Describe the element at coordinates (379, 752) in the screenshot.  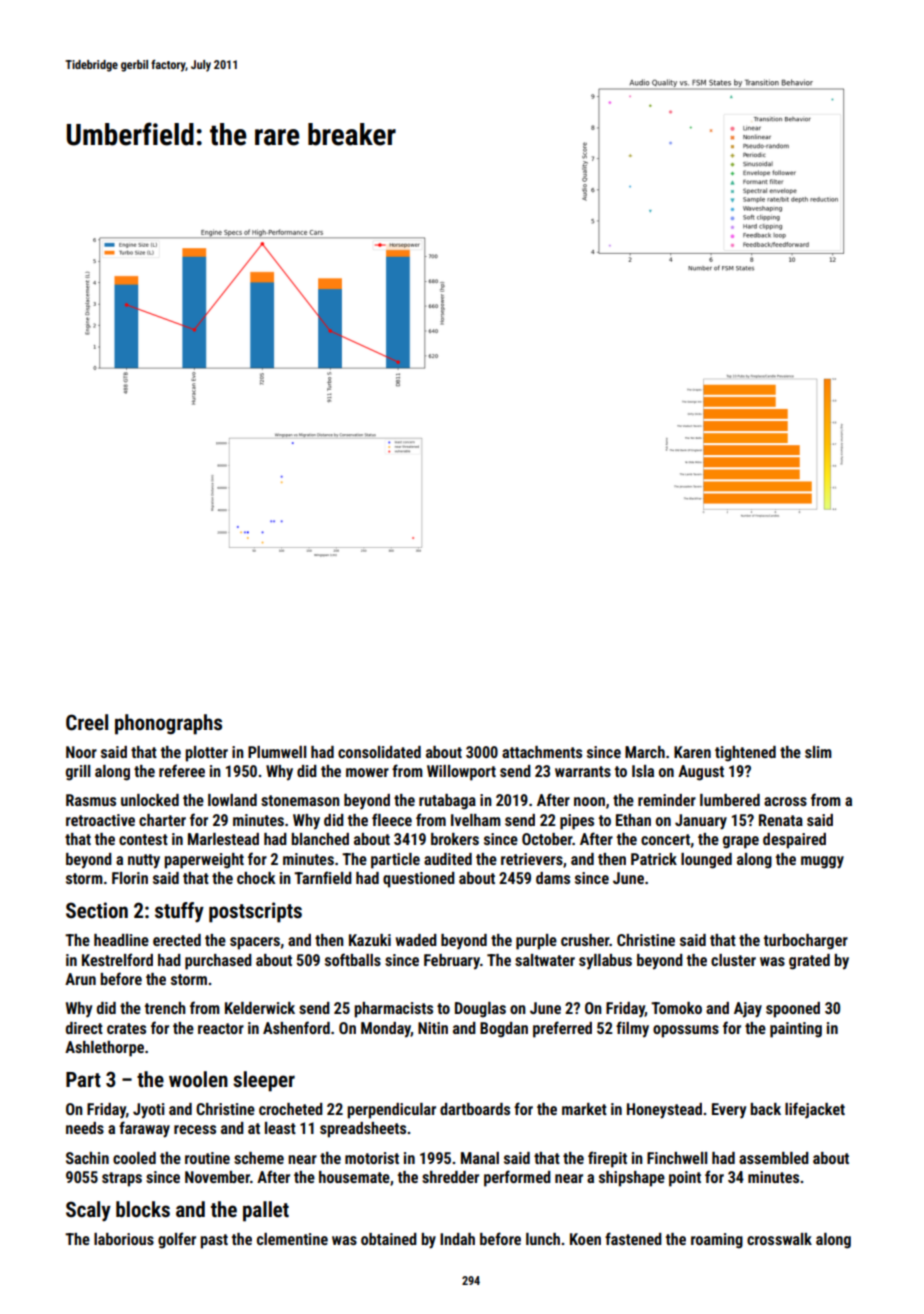
I see `consolidated` at that location.
